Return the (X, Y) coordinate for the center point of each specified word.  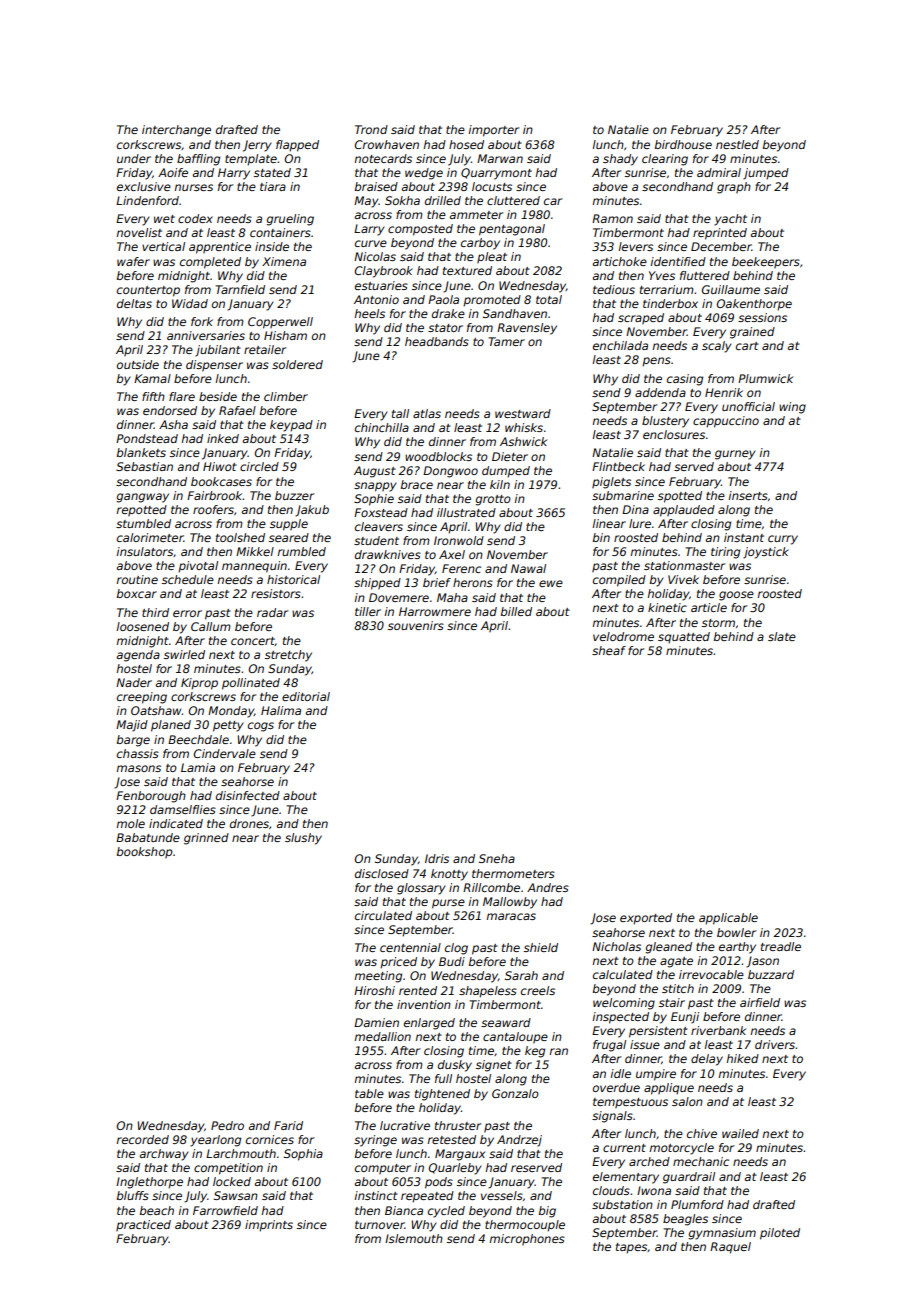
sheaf (609, 650)
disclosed (382, 873)
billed (516, 611)
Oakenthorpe (754, 305)
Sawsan (236, 1195)
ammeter (476, 215)
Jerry (257, 146)
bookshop (144, 853)
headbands (437, 341)
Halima (281, 710)
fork (202, 321)
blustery (665, 422)
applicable (728, 919)
